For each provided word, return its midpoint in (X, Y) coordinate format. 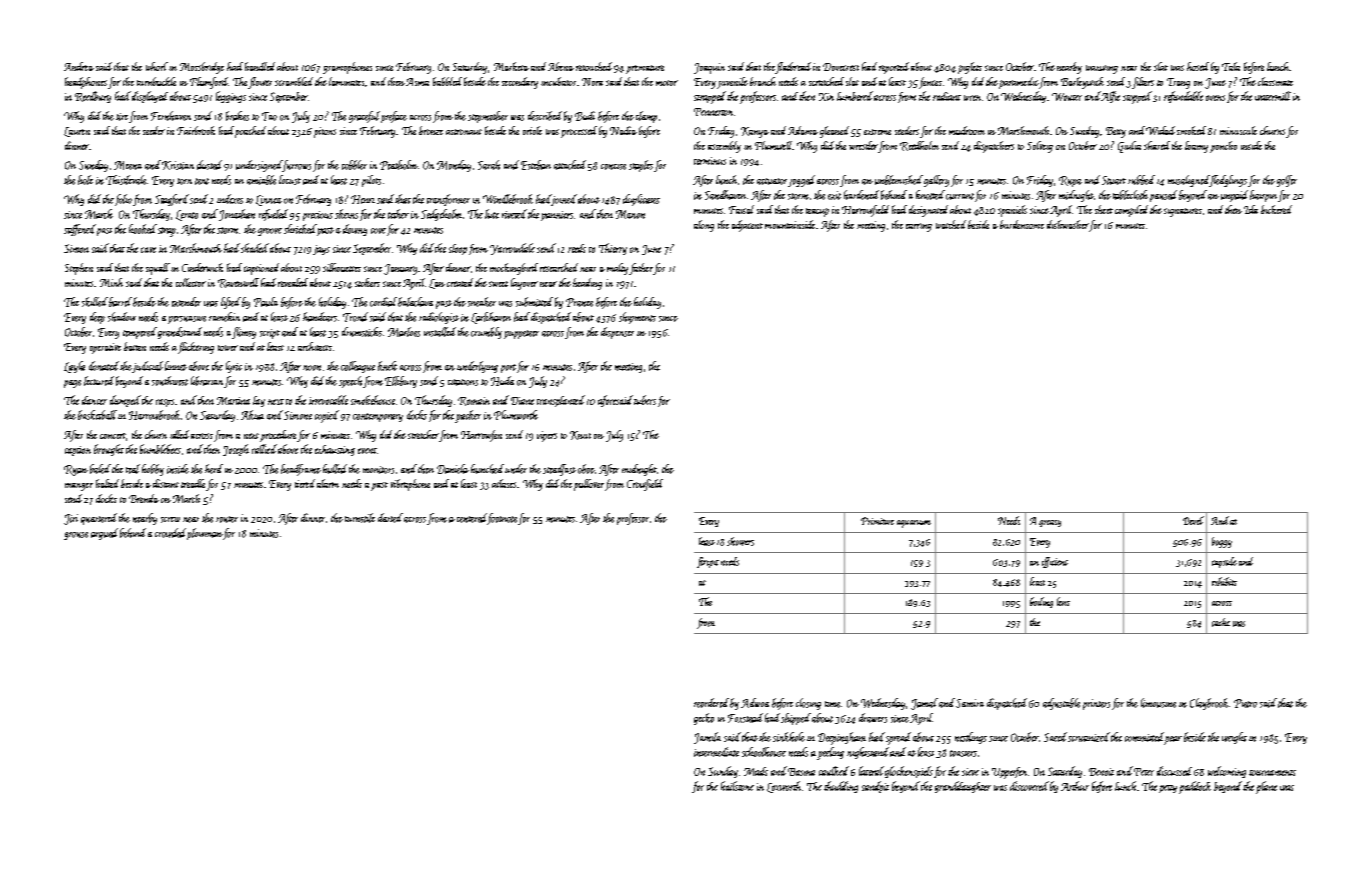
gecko (704, 719)
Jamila (707, 738)
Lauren (77, 132)
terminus (710, 161)
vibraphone (410, 485)
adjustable (1061, 704)
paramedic (1019, 83)
